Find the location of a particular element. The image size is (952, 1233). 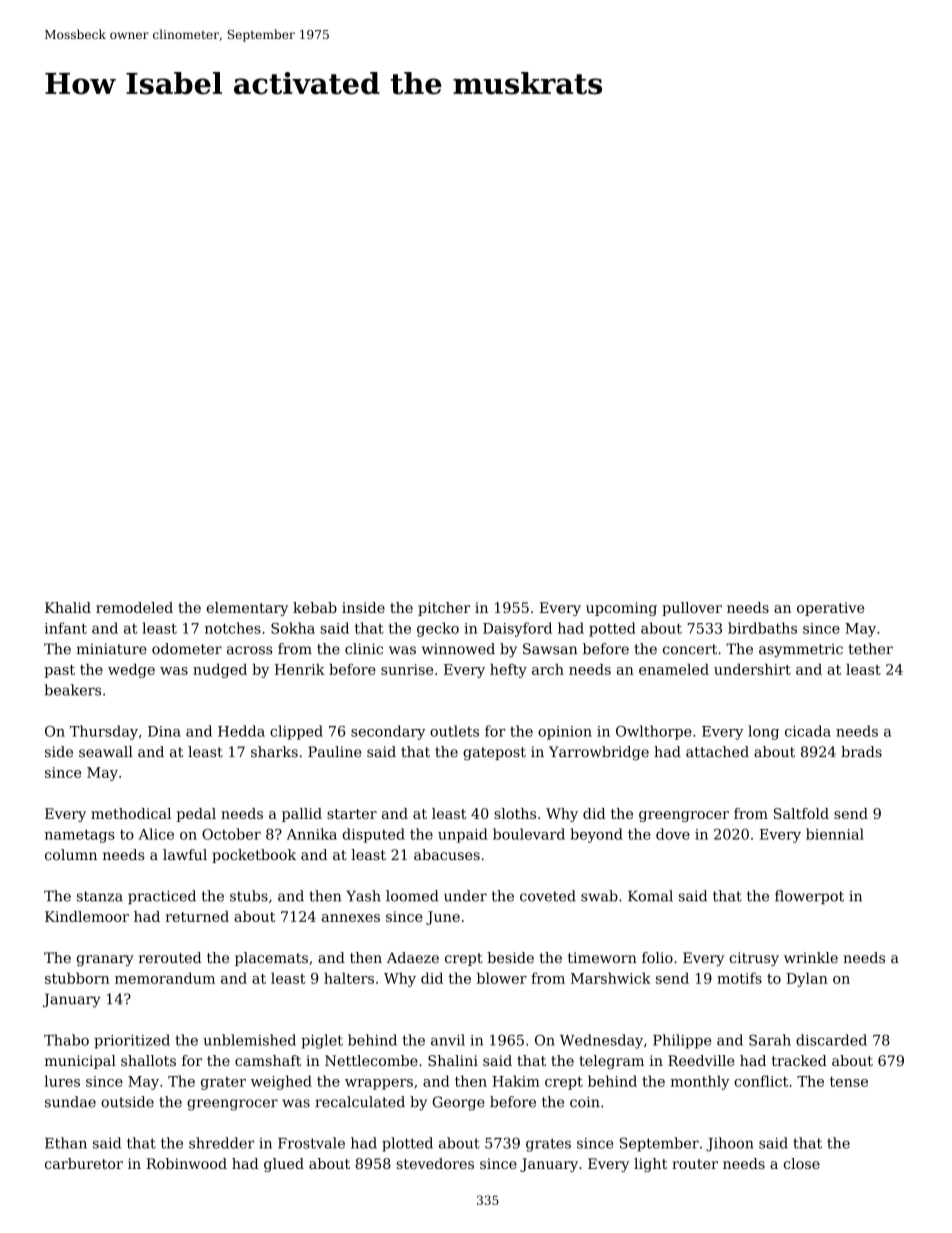

Ethan is located at coordinates (66, 1143).
